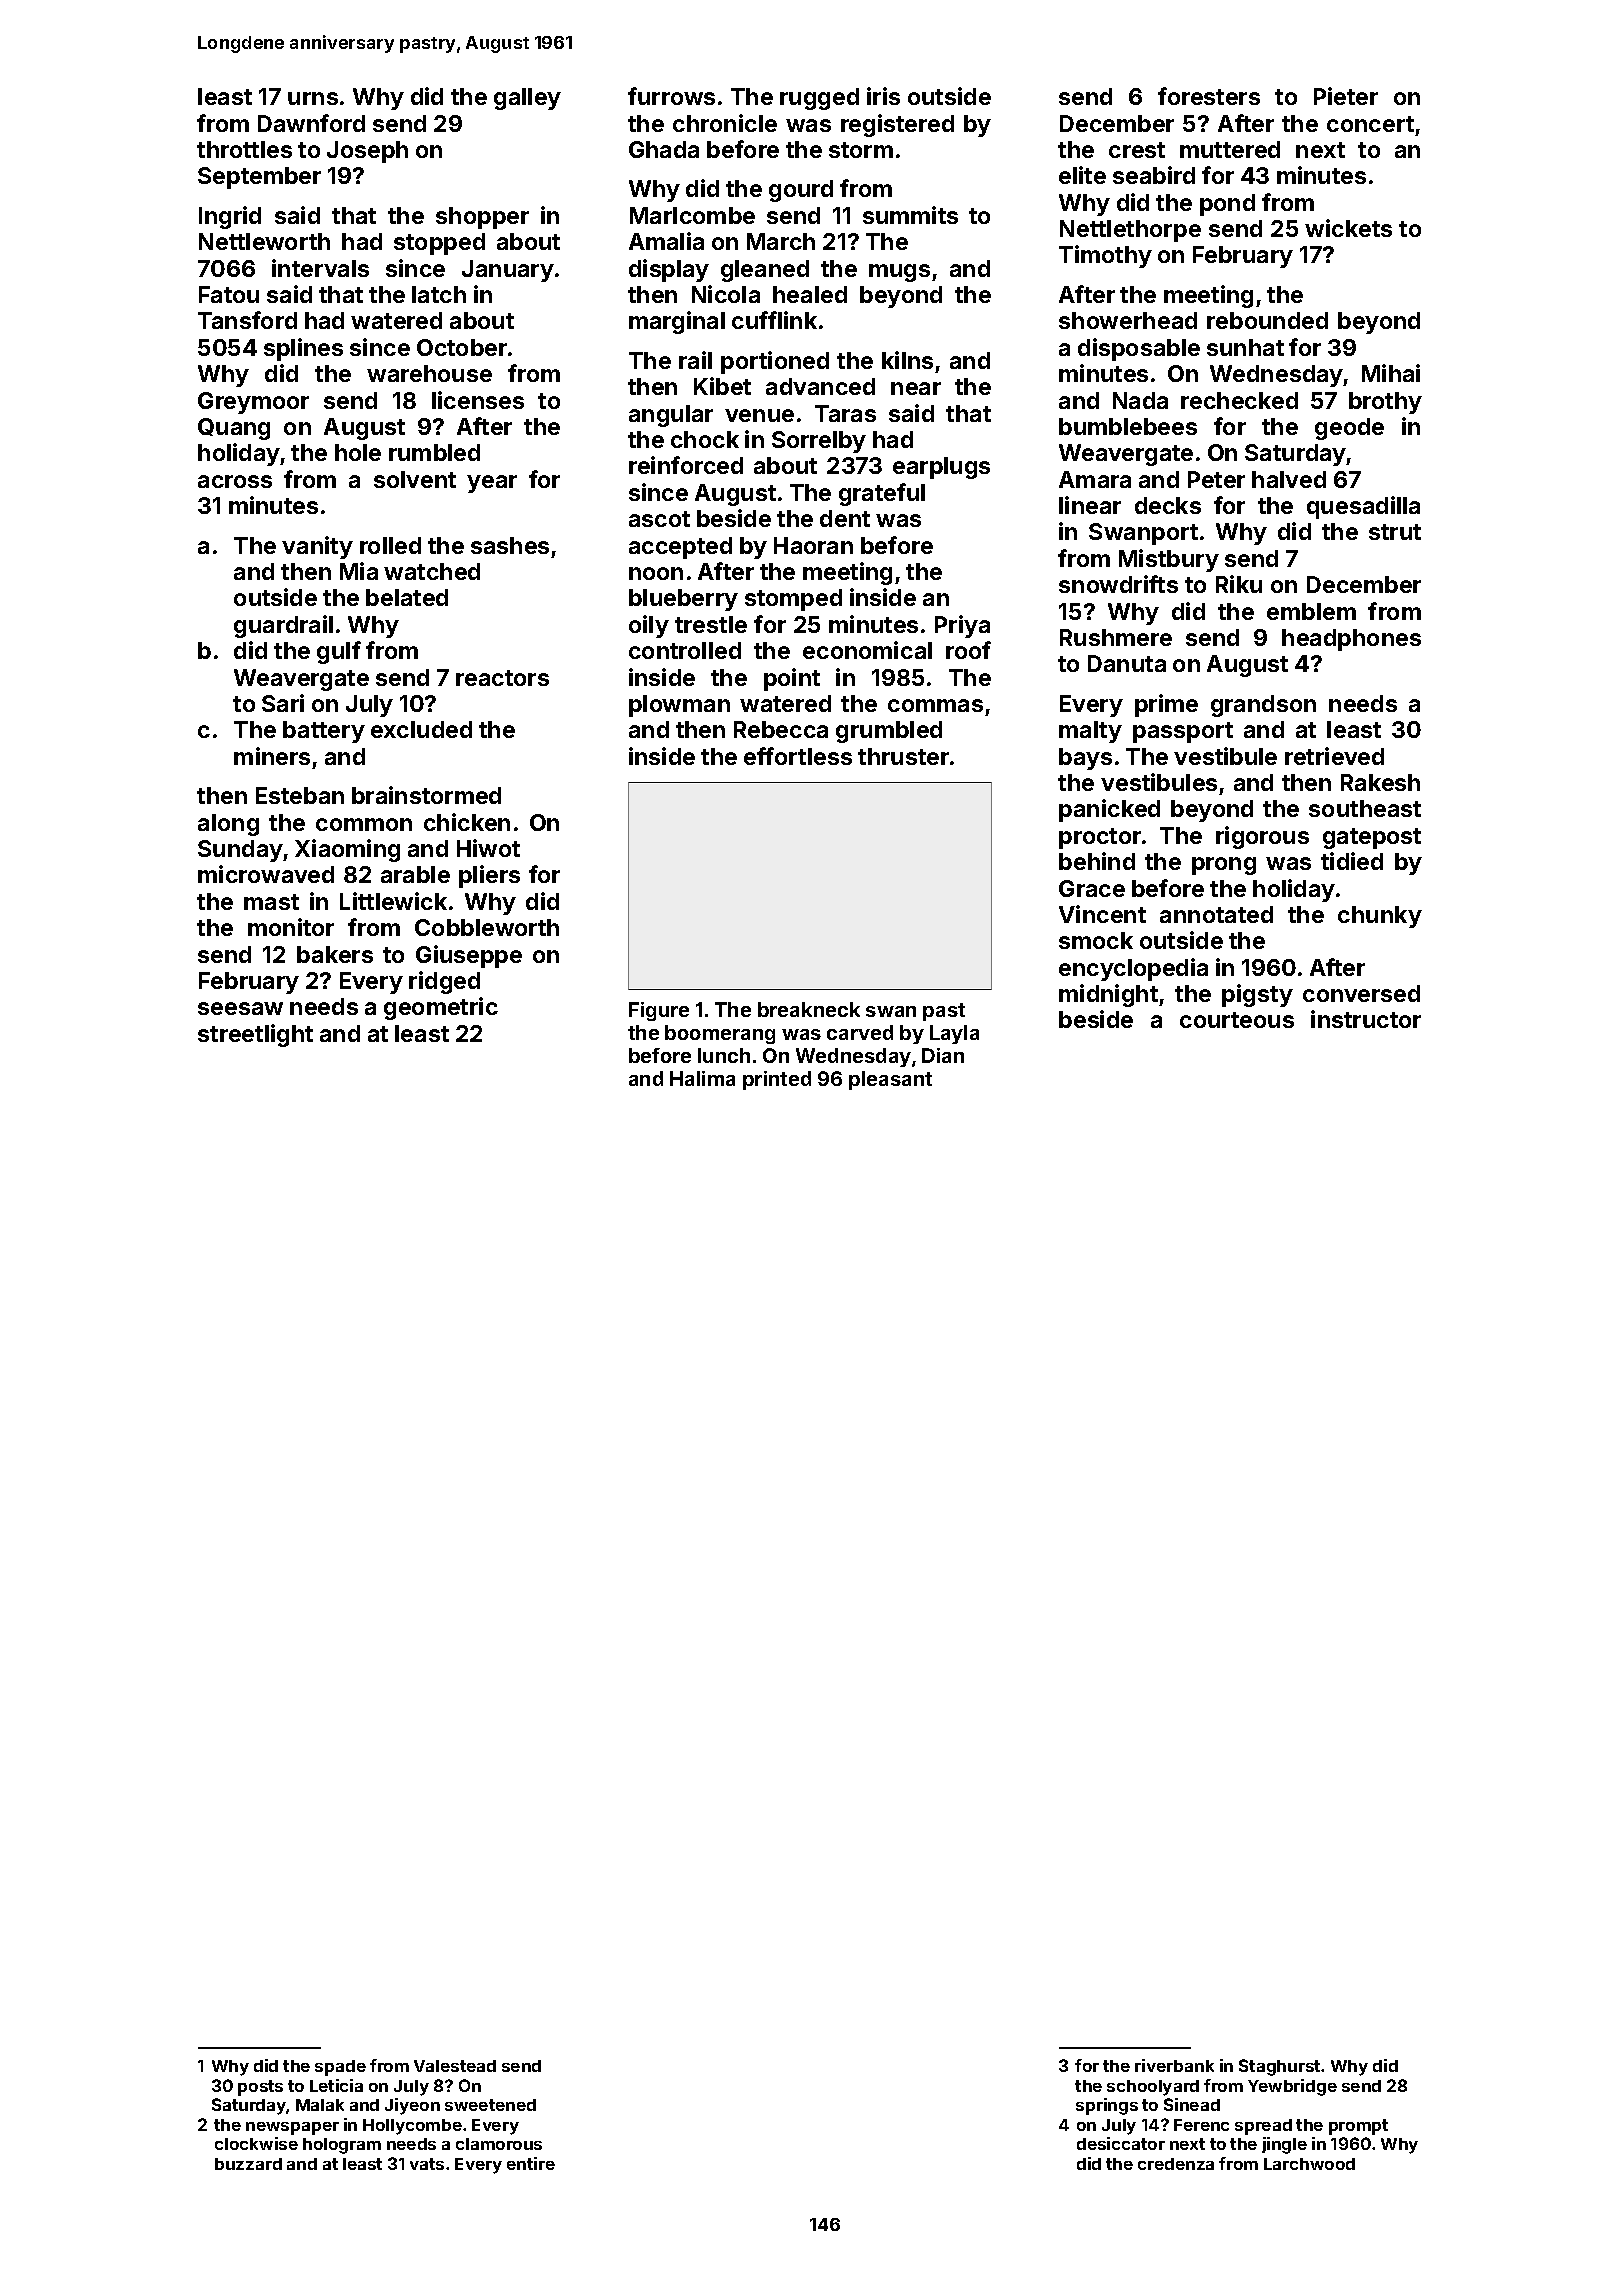  I want to click on foresters, so click(1209, 96).
